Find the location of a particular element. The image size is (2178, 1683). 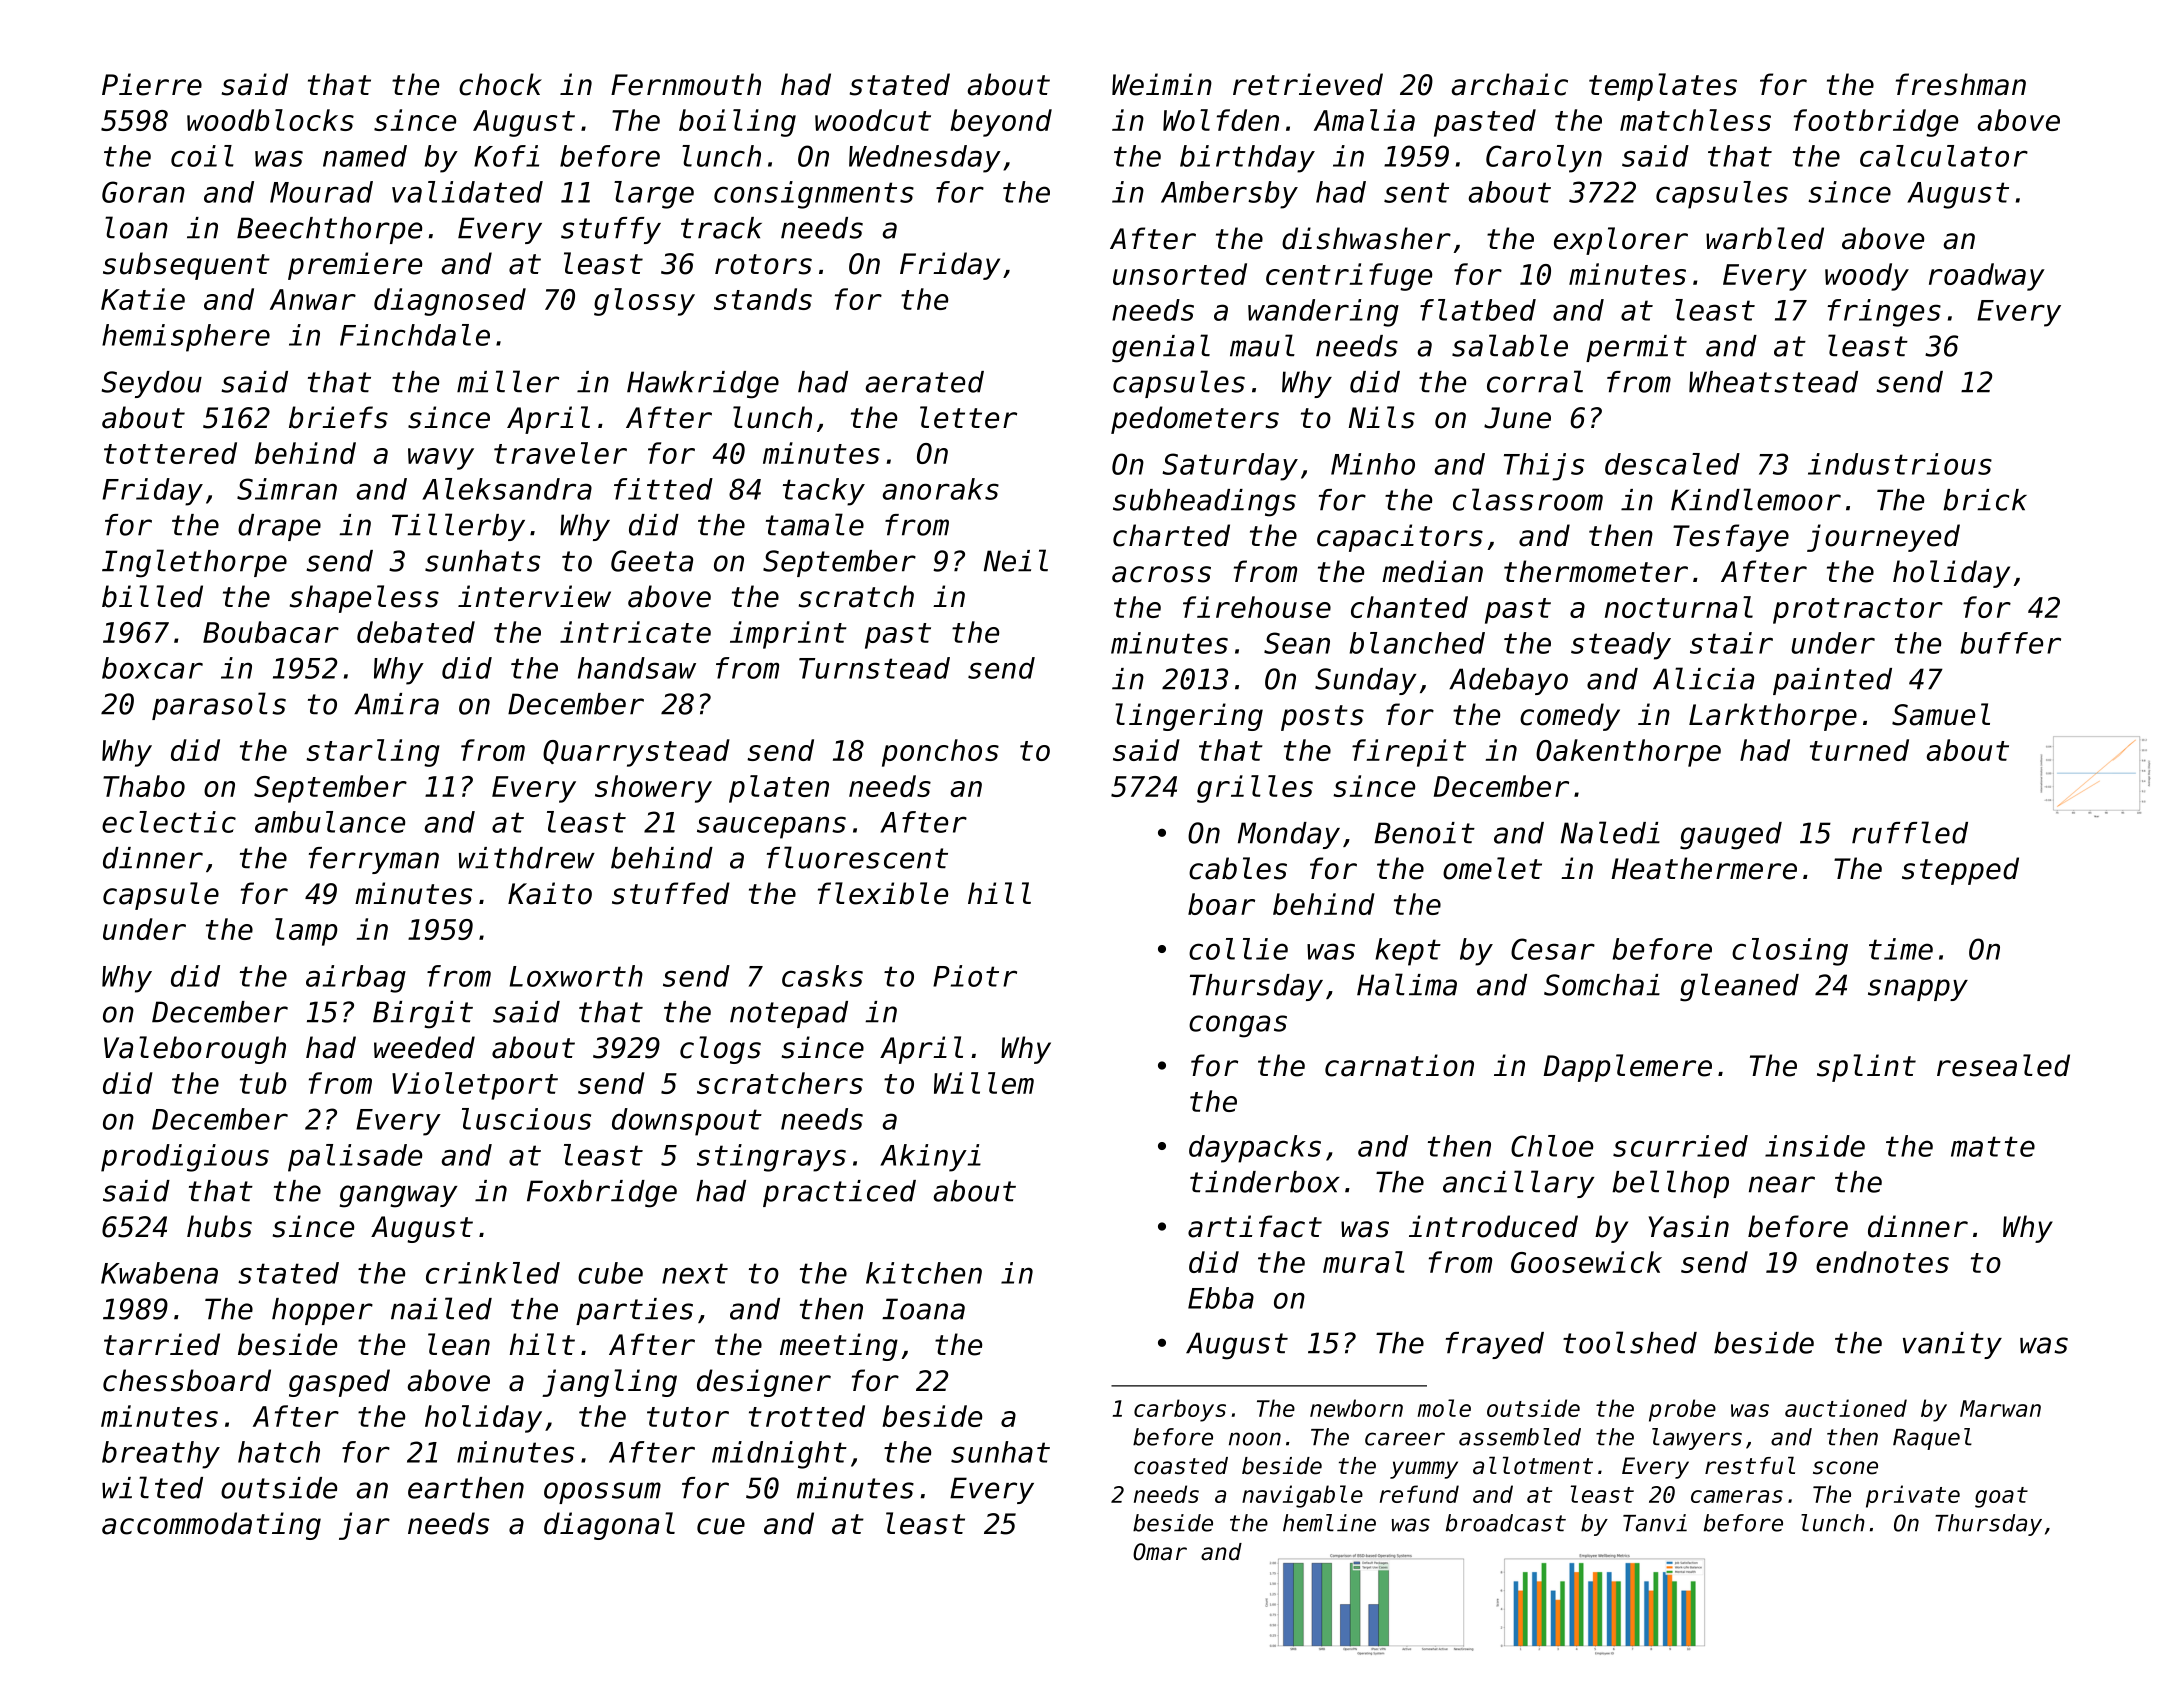

jar is located at coordinates (364, 1526).
